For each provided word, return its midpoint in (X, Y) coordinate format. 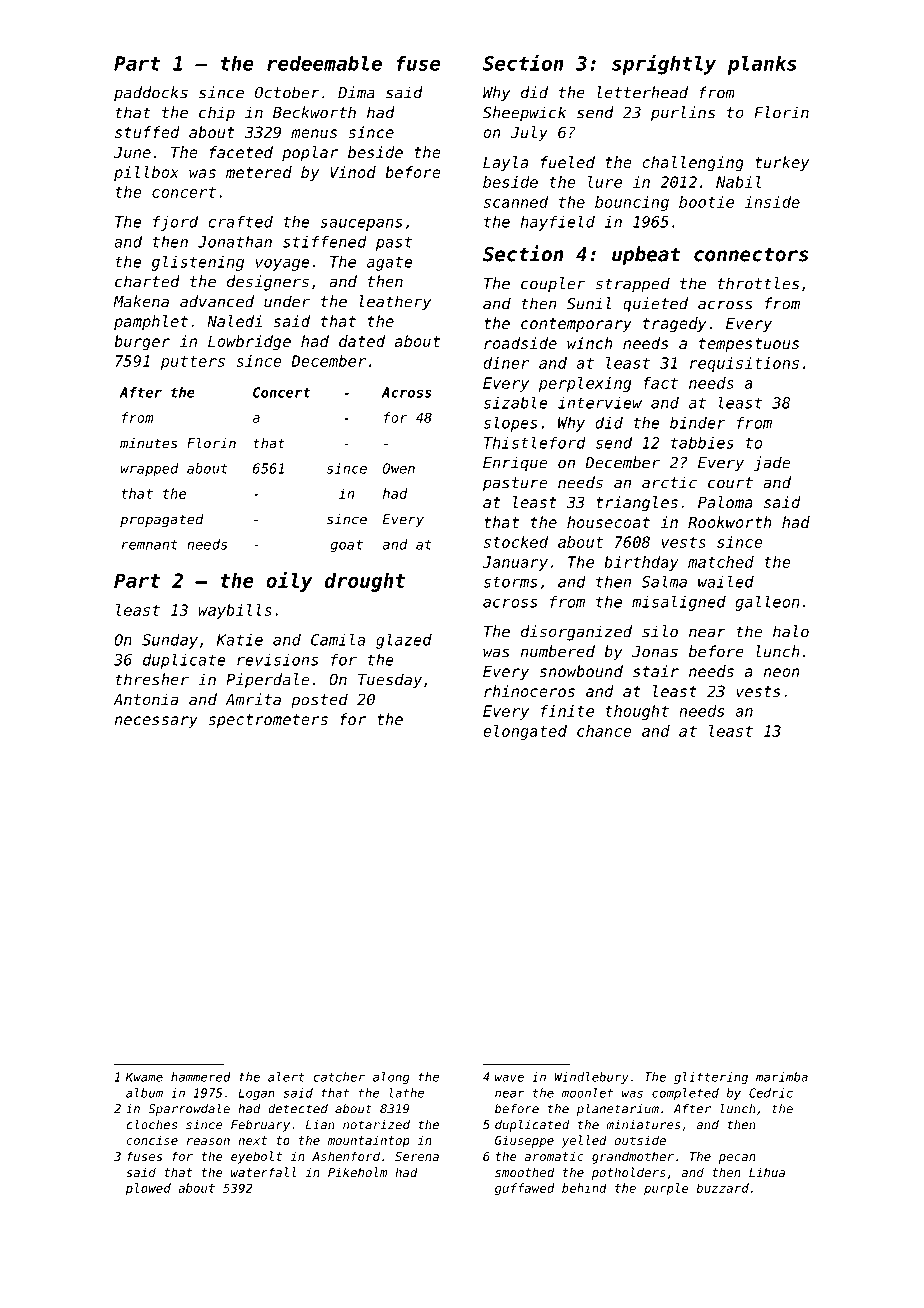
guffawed (524, 1189)
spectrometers (268, 721)
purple (666, 1189)
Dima (356, 92)
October (287, 92)
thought (637, 712)
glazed (404, 641)
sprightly (664, 64)
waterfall (263, 1172)
